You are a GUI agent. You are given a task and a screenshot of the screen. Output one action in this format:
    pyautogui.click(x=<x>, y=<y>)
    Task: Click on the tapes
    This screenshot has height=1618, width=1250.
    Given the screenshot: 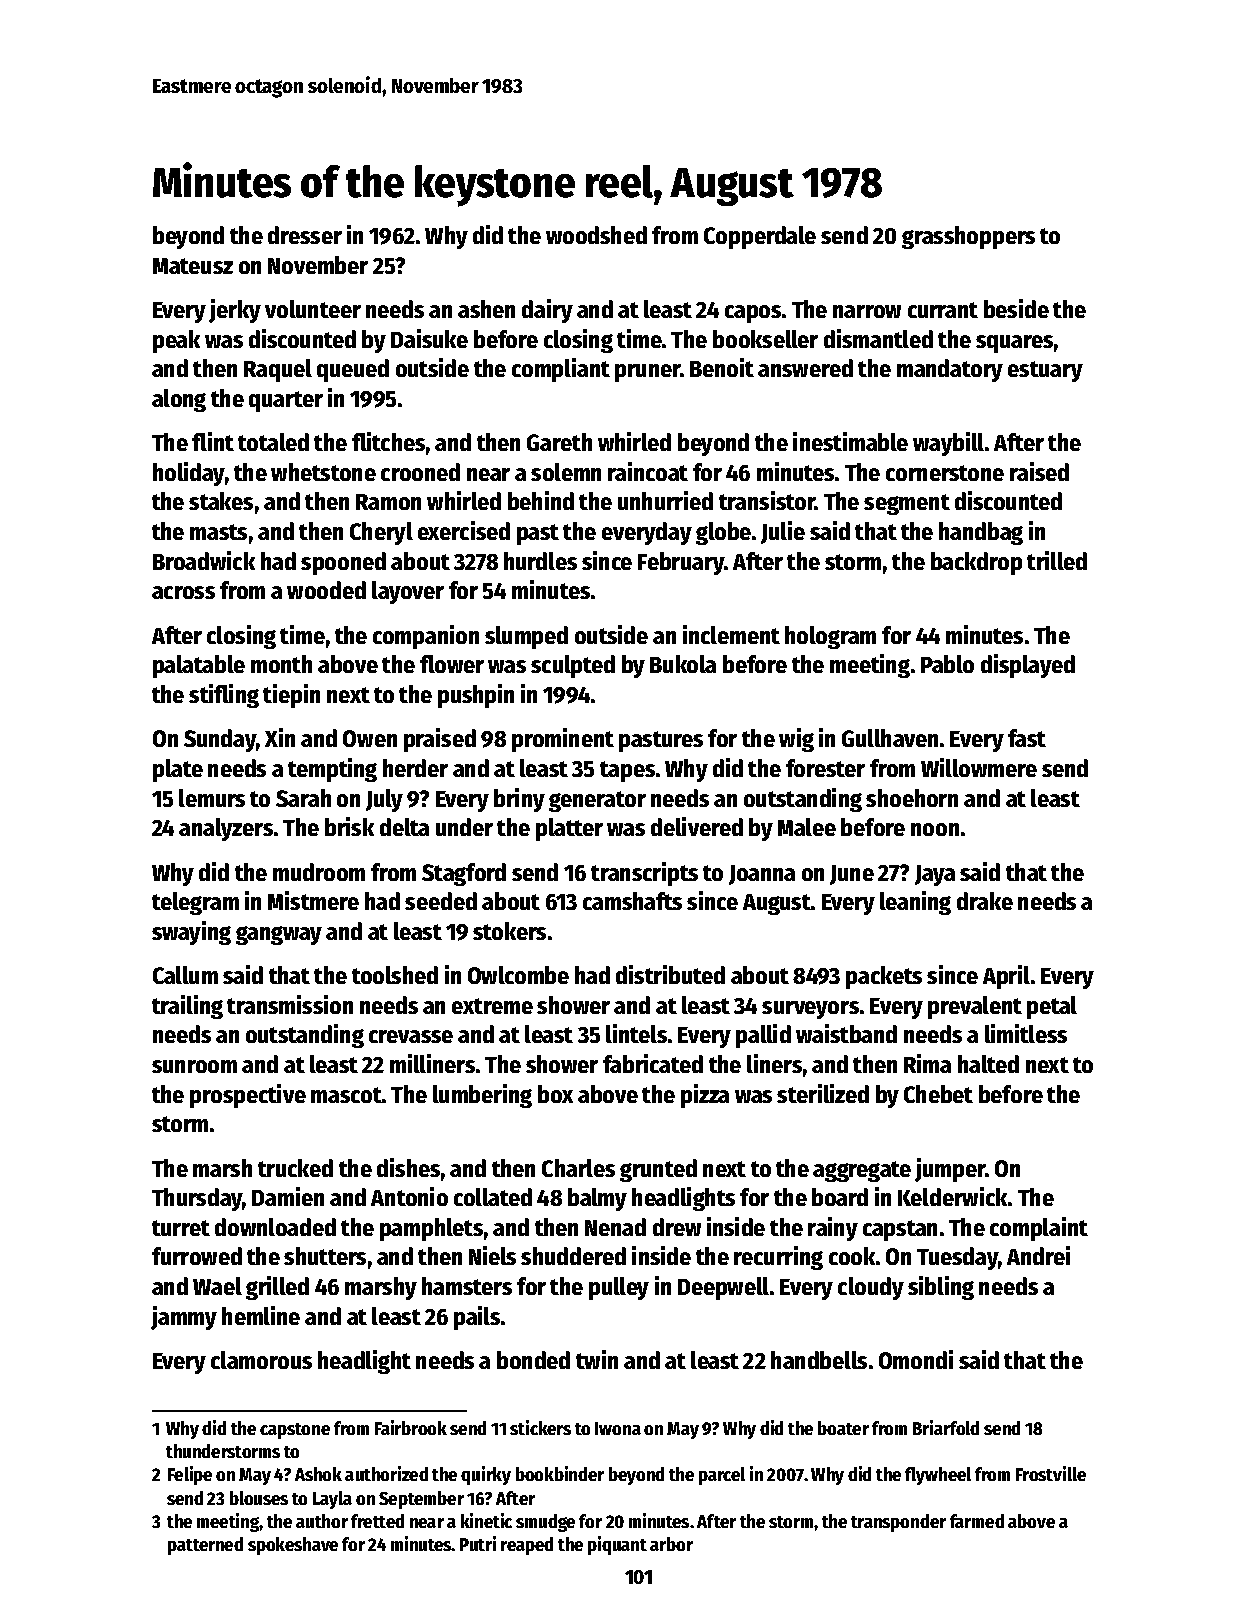 What is the action you would take?
    pyautogui.click(x=627, y=771)
